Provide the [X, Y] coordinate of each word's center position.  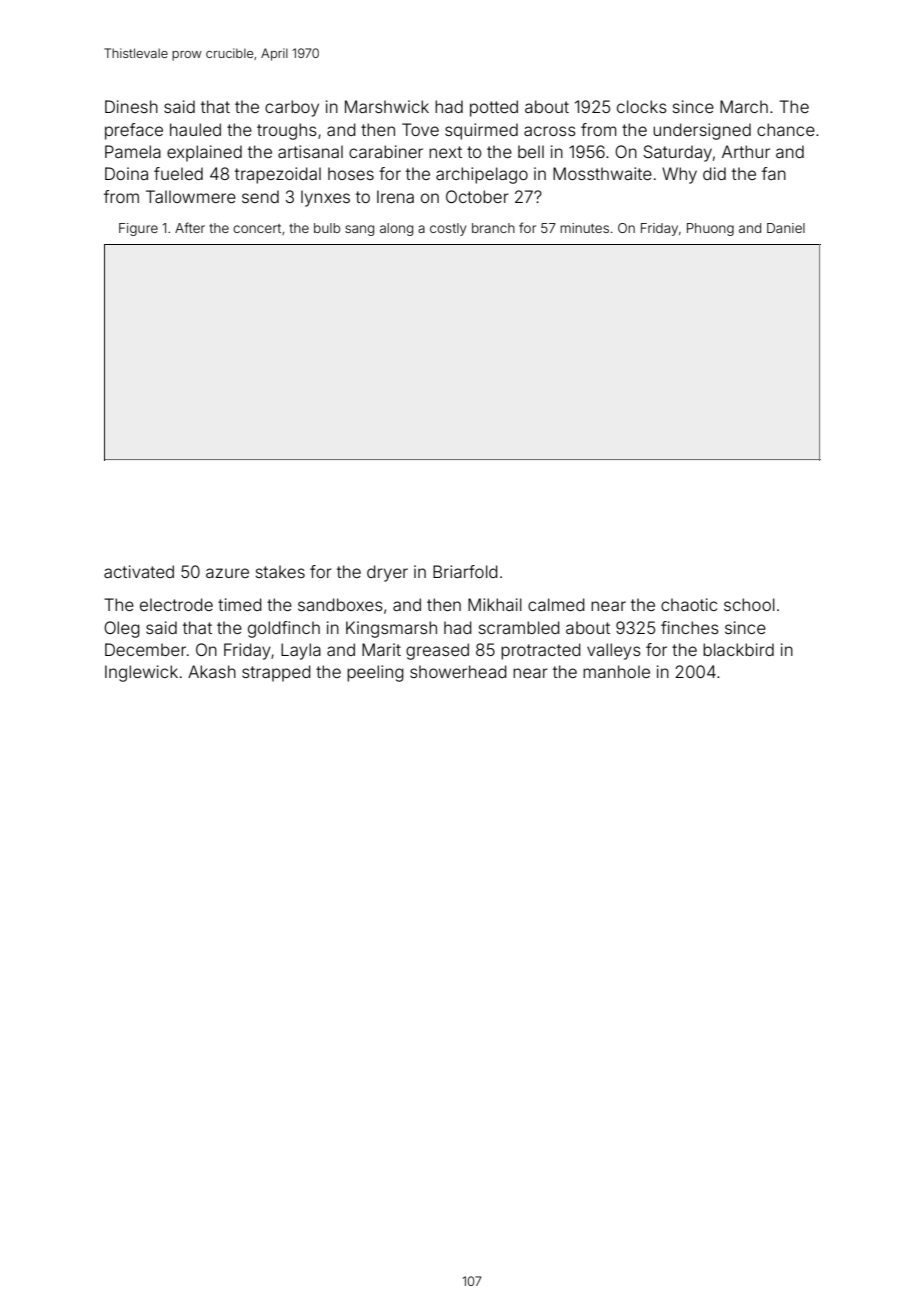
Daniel [786, 228]
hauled [195, 129]
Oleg [122, 629]
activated [139, 571]
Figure [138, 229]
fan [774, 173]
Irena [395, 196]
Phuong [710, 229]
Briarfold [465, 571]
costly [448, 229]
